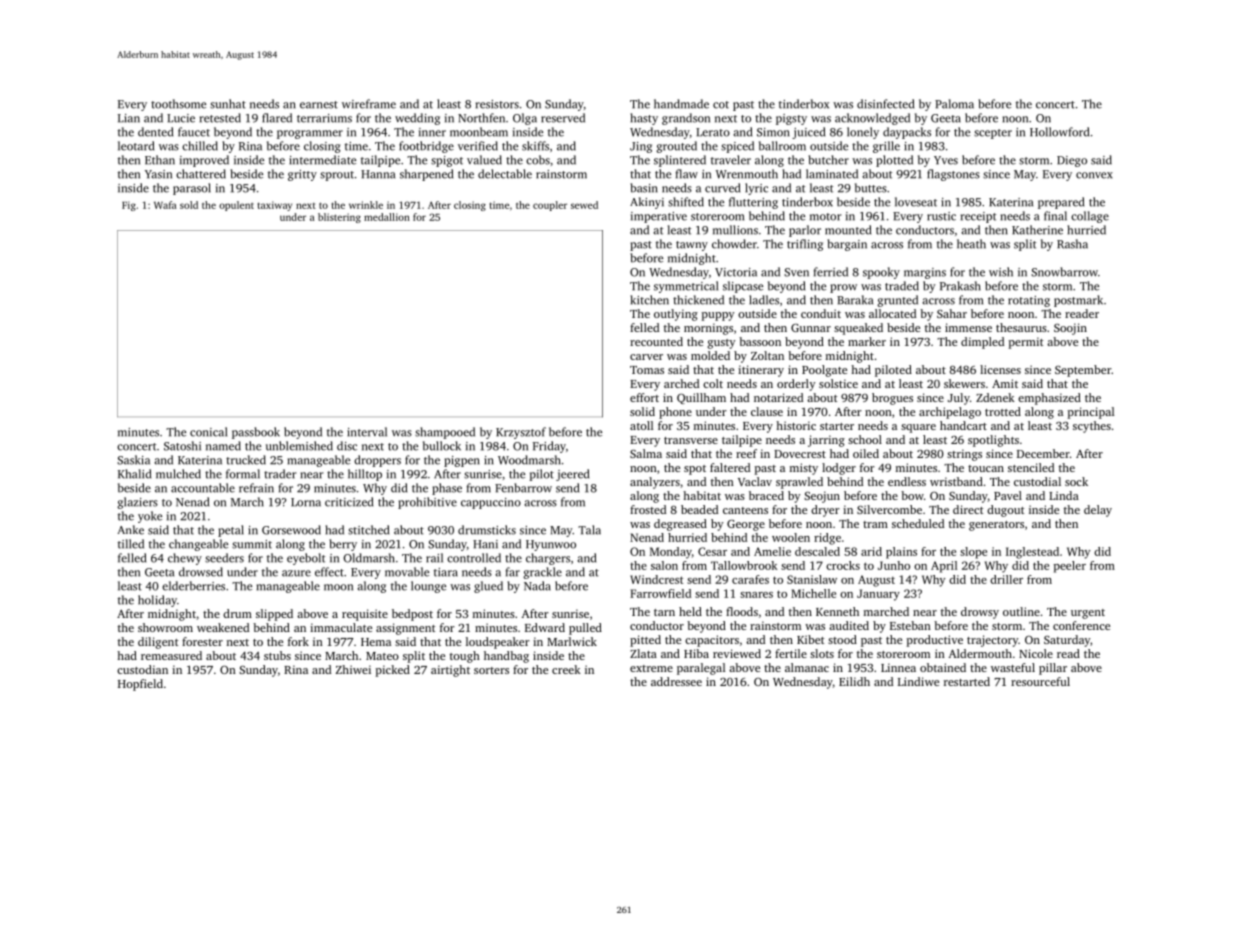  What do you see at coordinates (892, 313) in the image?
I see `allocated` at bounding box center [892, 313].
